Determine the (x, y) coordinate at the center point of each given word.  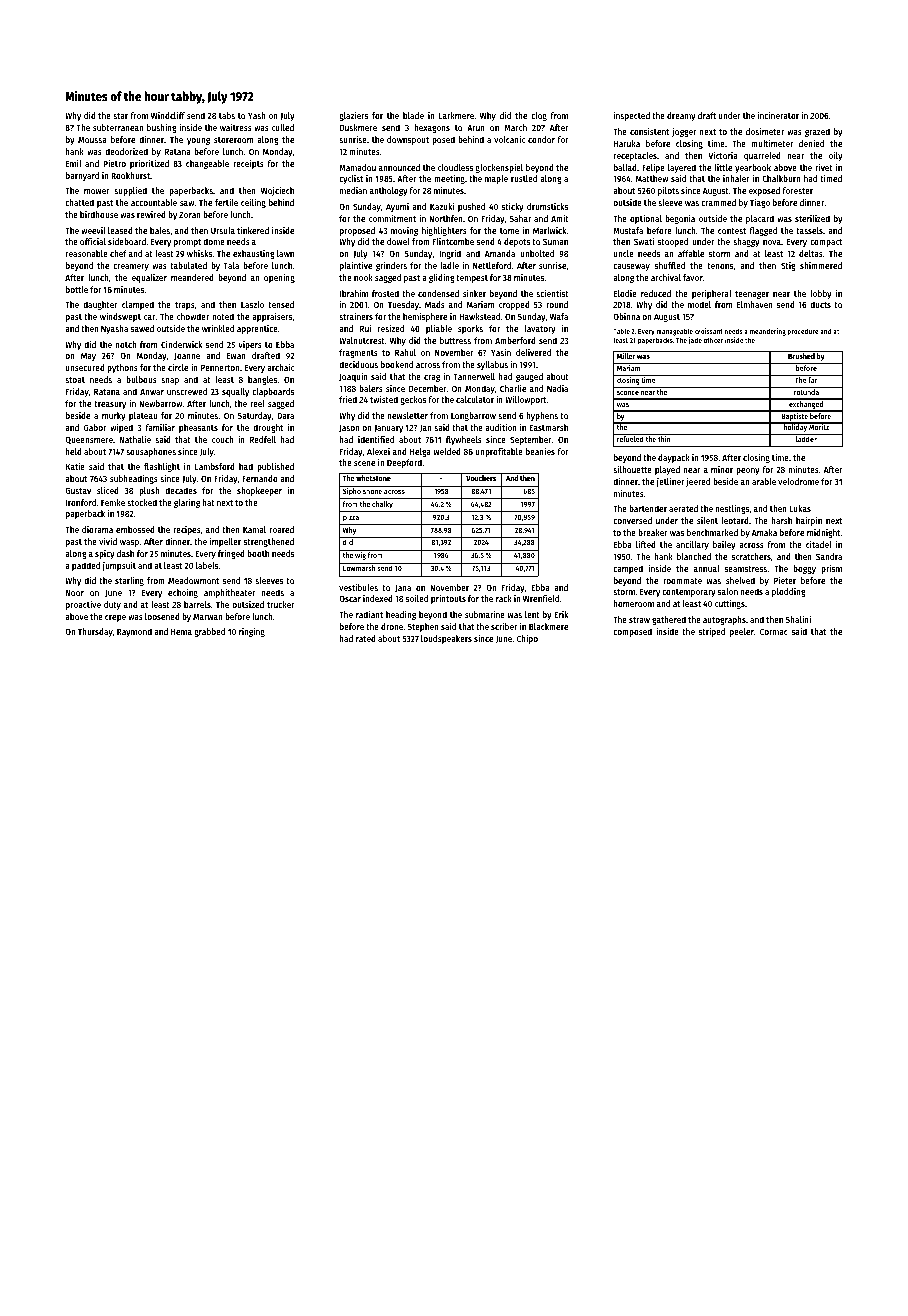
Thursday (95, 632)
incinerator (778, 115)
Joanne (187, 356)
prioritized (149, 164)
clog (539, 116)
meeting (449, 179)
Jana (403, 588)
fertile (226, 202)
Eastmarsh (548, 427)
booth (258, 553)
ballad (625, 167)
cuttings (730, 604)
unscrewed (187, 391)
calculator (475, 399)
